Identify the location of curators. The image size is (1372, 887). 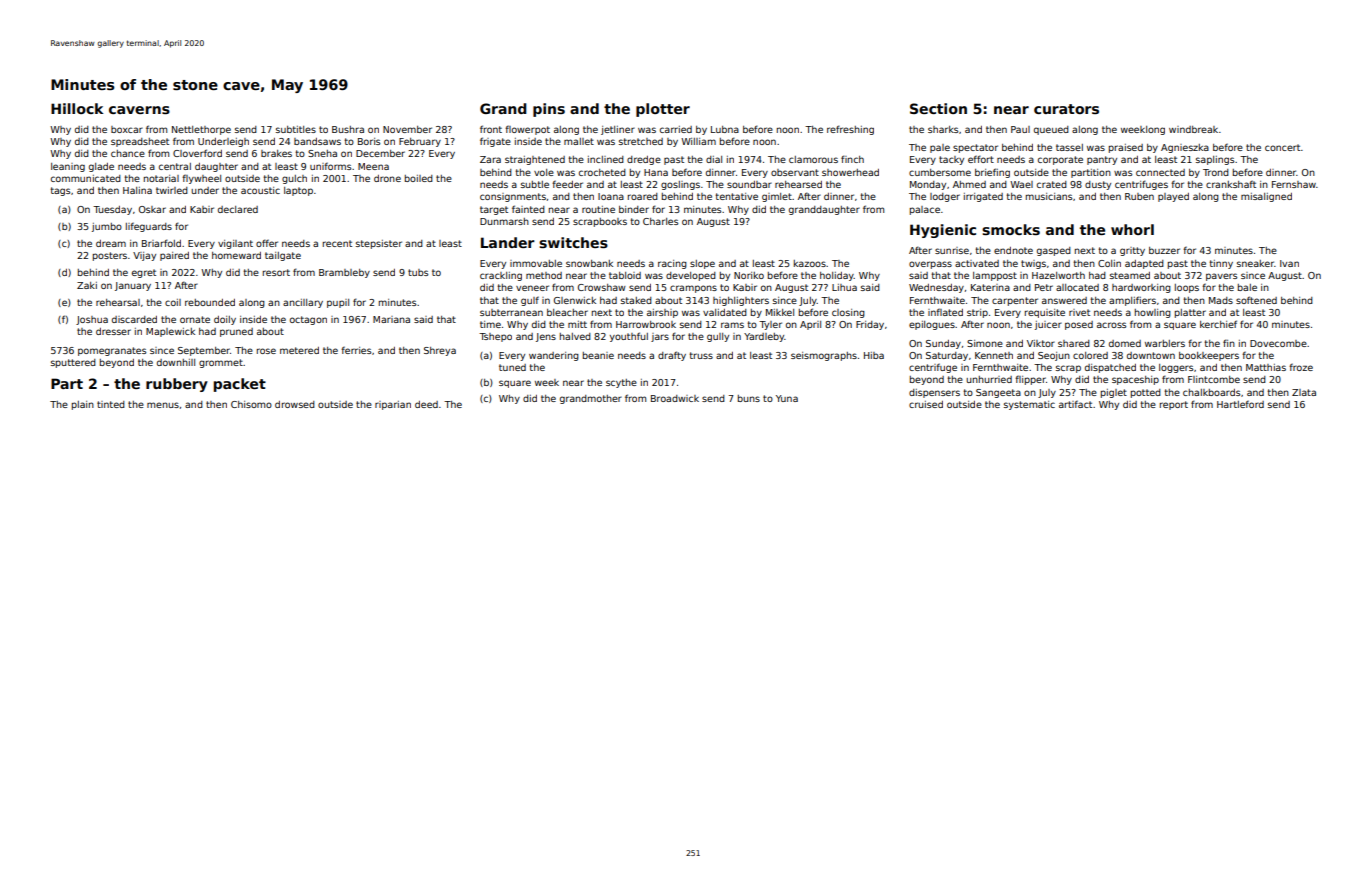
(1066, 109).
